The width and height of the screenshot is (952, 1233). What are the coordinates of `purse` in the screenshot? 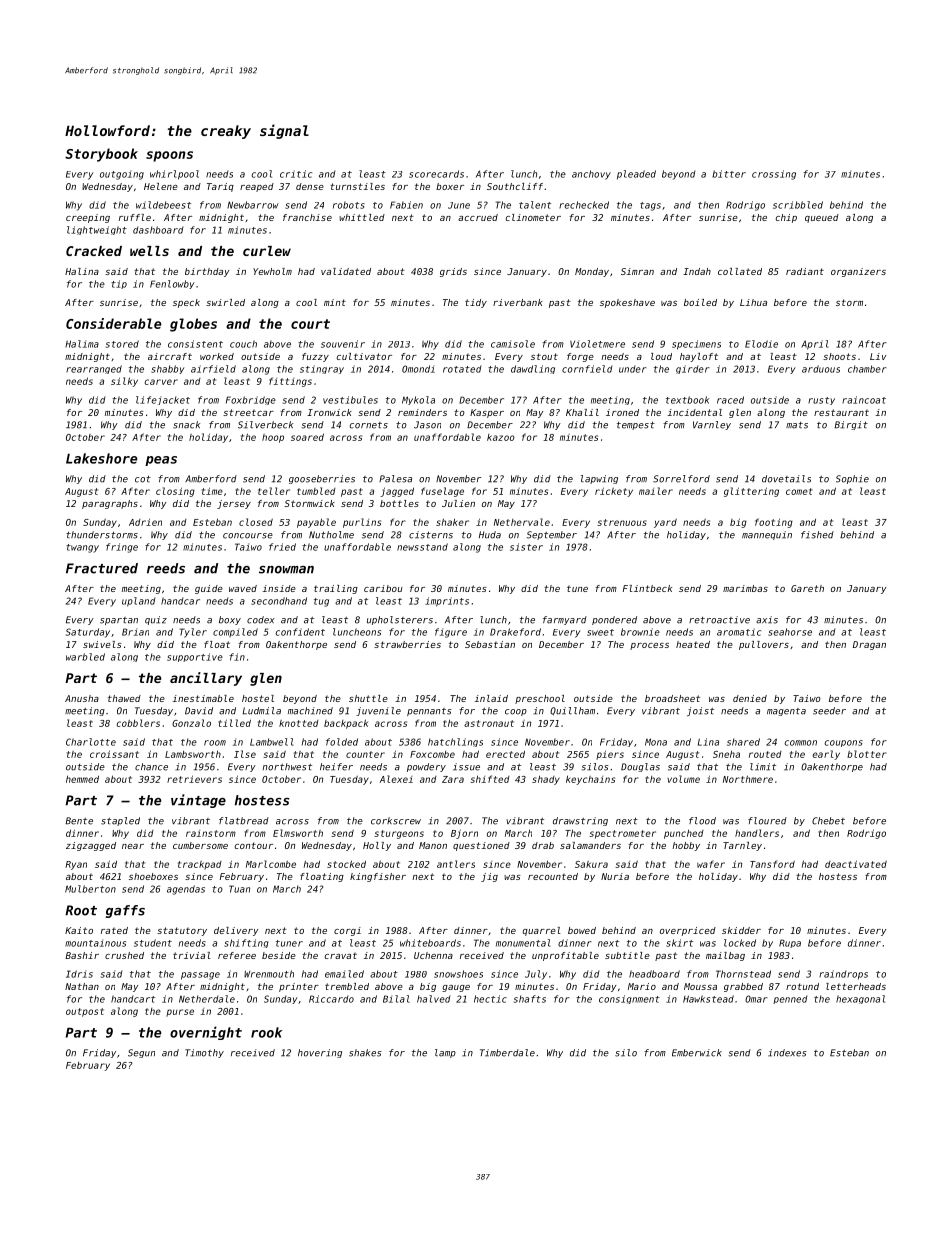 It's located at (180, 1013).
